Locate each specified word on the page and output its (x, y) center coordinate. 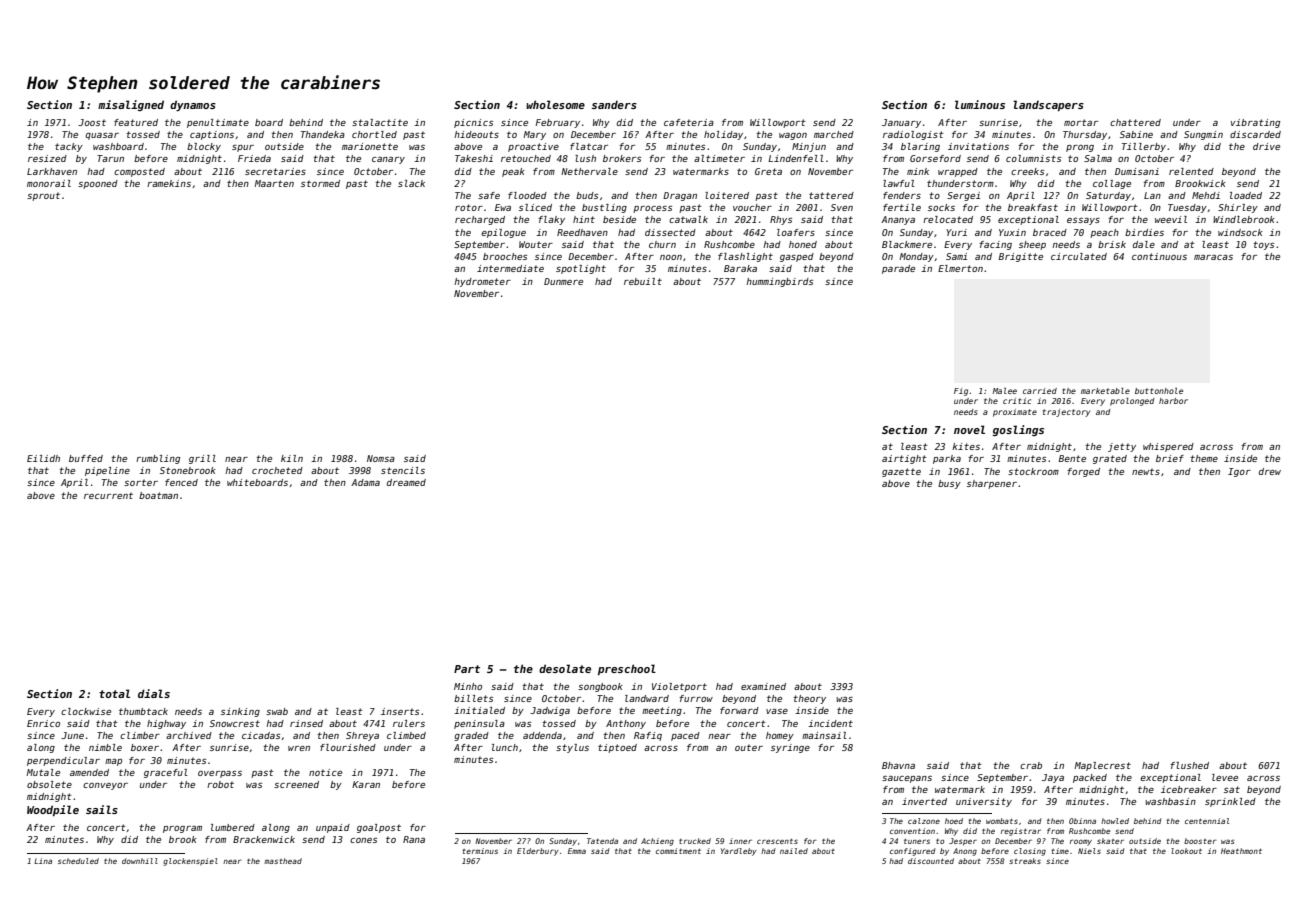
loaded (1246, 195)
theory (809, 699)
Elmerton (960, 268)
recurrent (108, 495)
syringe (790, 748)
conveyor (105, 786)
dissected (670, 232)
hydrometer (482, 282)
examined (763, 686)
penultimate (218, 123)
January (901, 123)
